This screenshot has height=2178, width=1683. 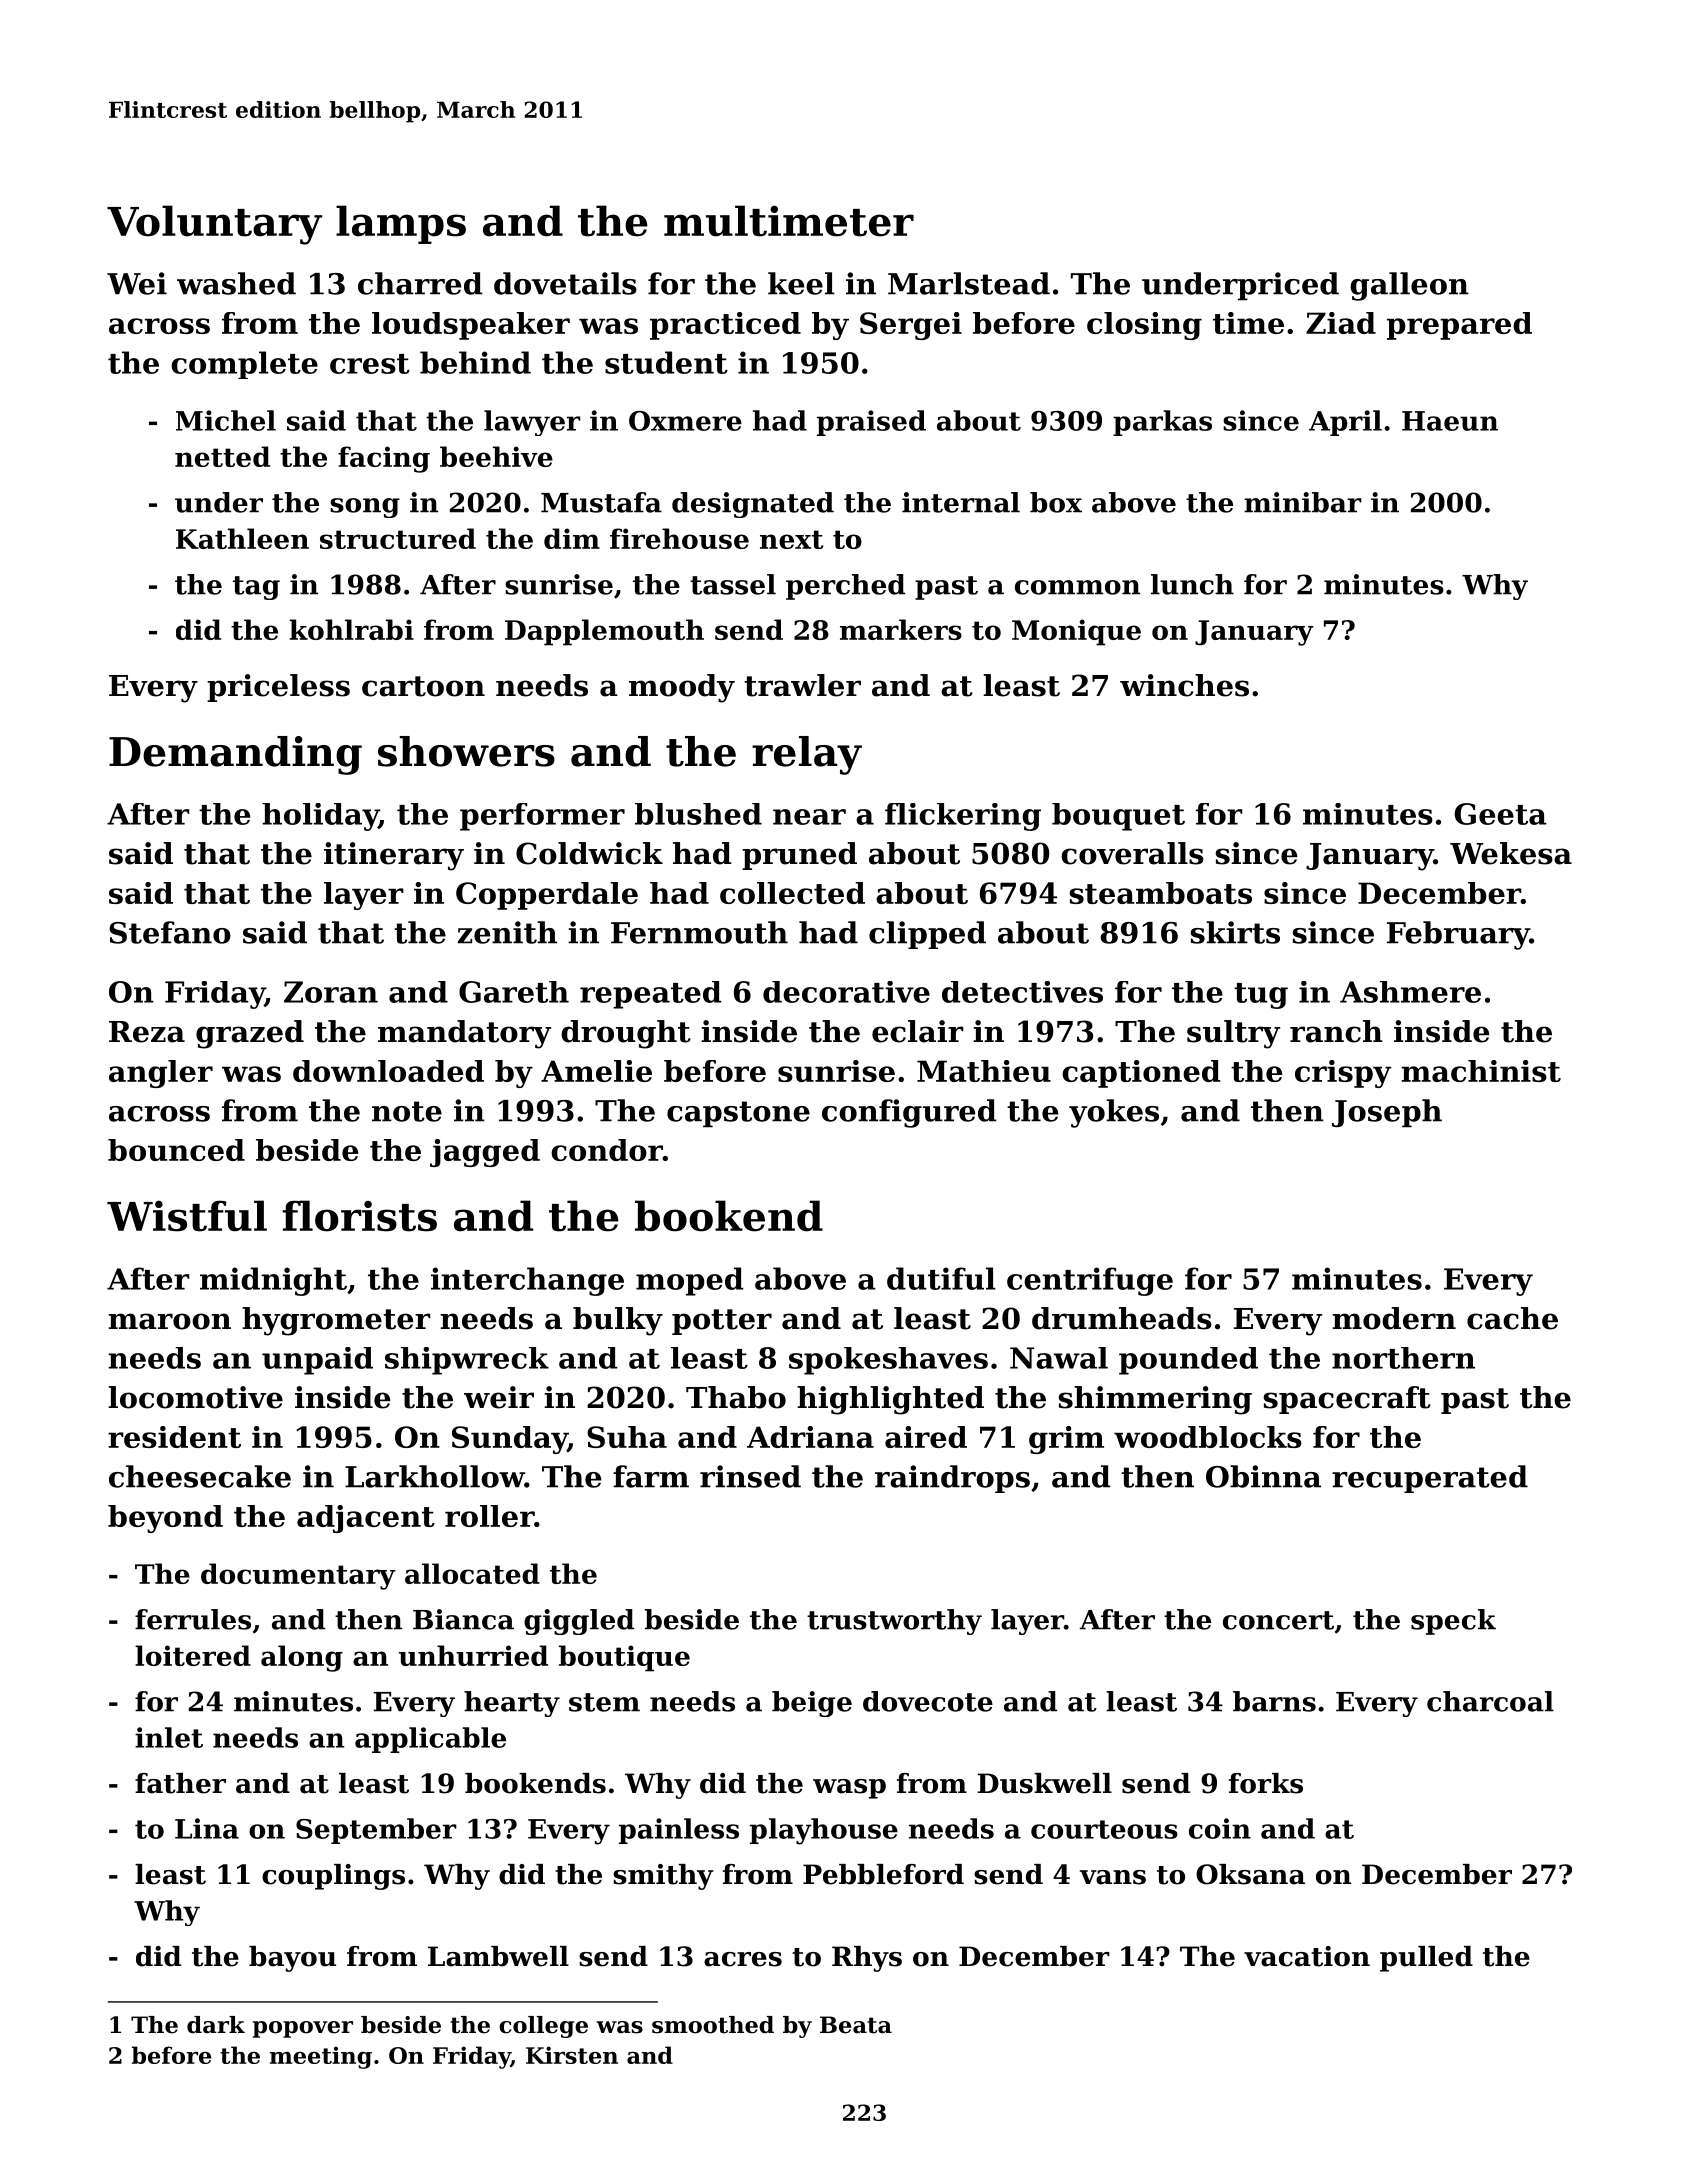 I want to click on couplings, so click(x=333, y=1877).
